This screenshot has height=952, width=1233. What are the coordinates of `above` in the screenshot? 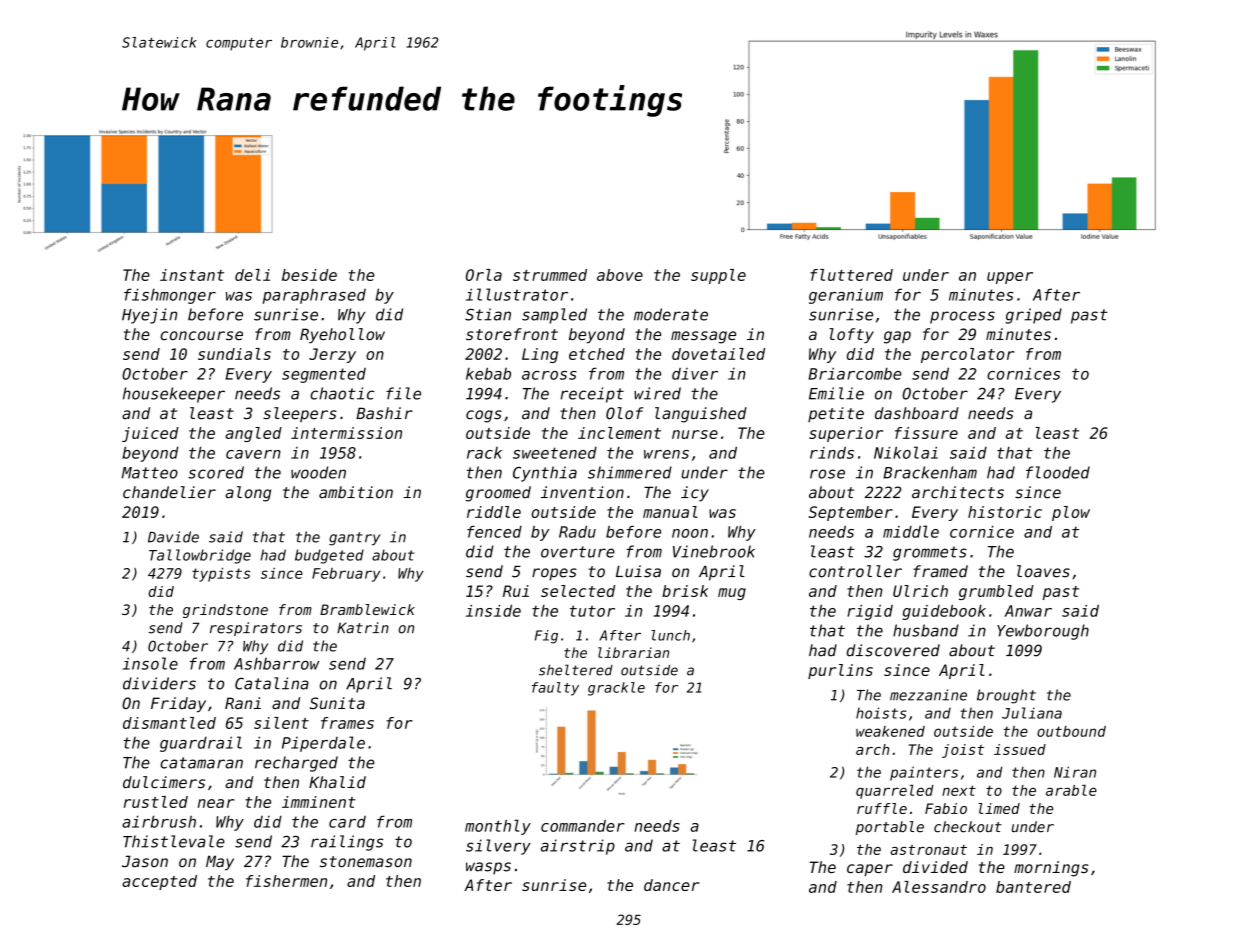 It's located at (620, 275).
